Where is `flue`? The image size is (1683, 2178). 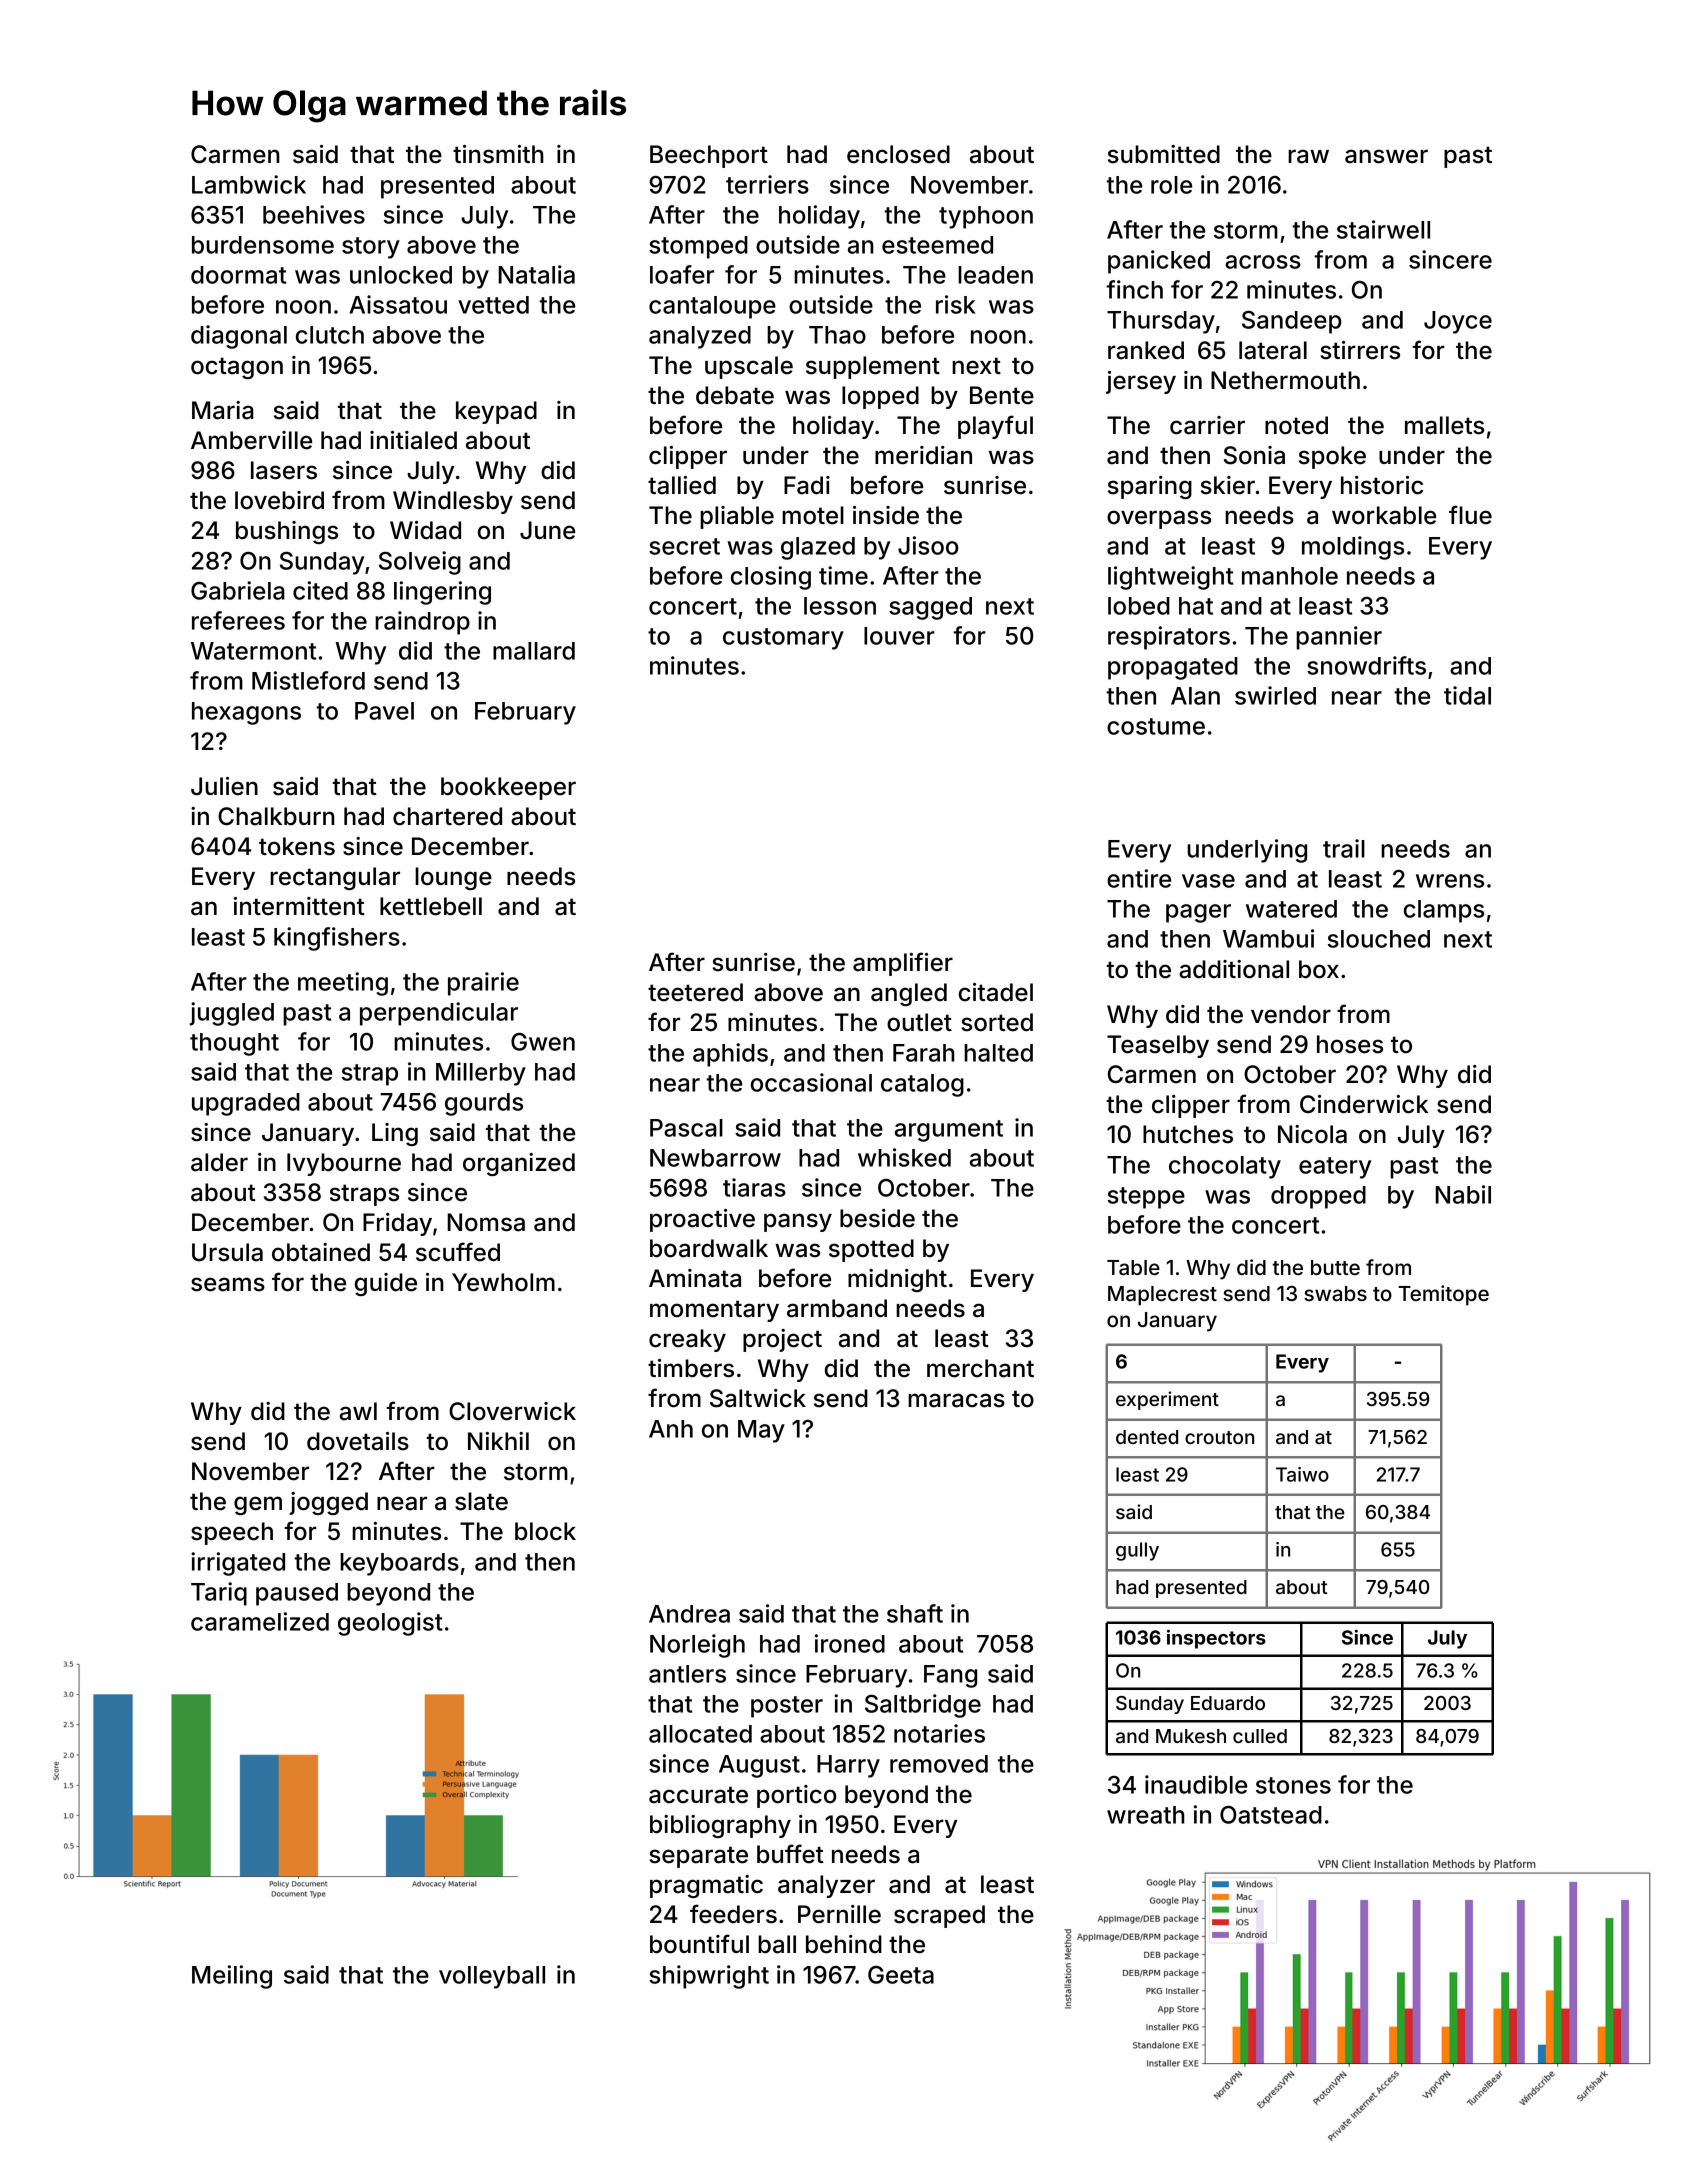 flue is located at coordinates (1470, 515).
